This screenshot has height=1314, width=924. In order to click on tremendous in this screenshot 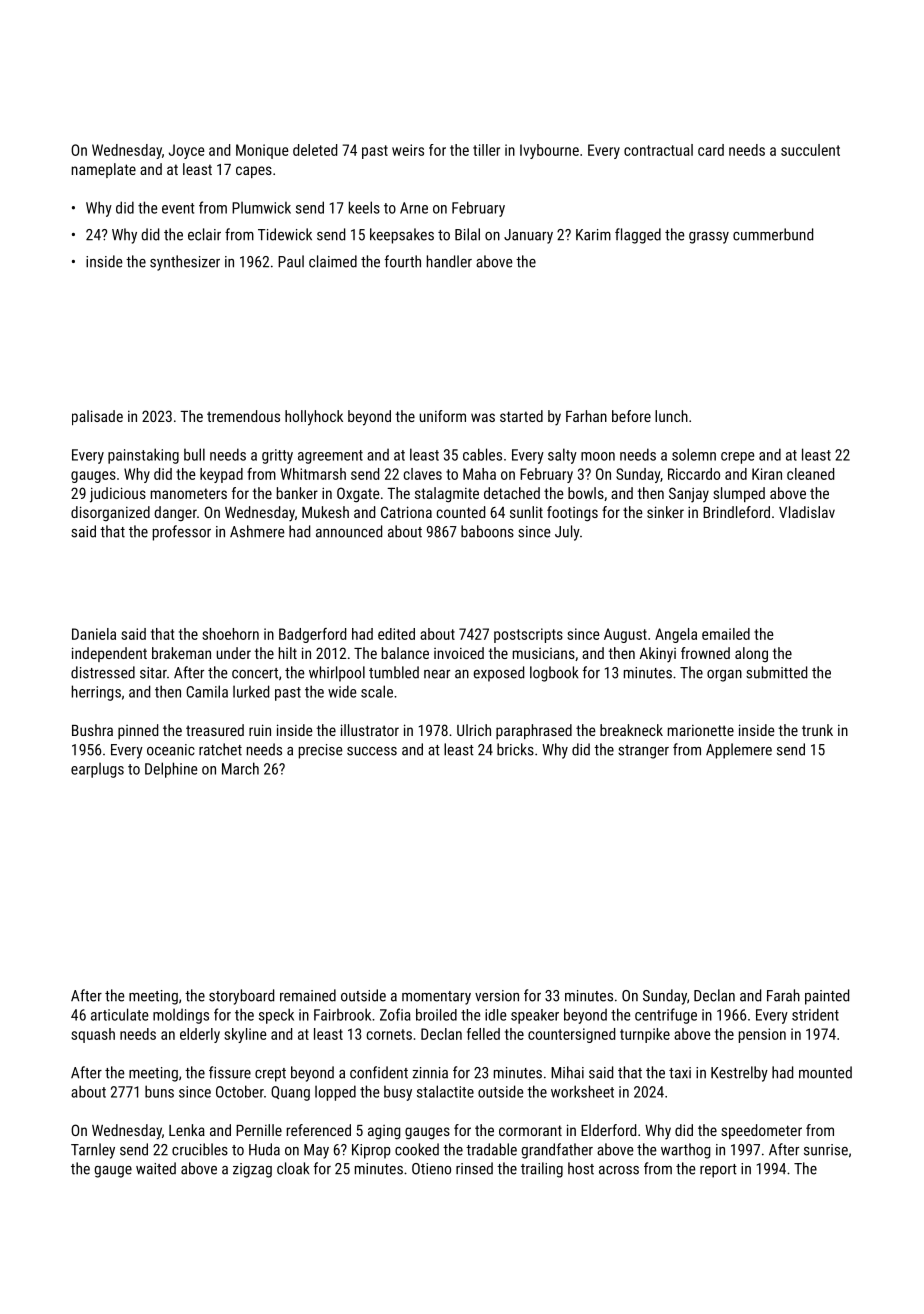, I will do `click(243, 416)`.
